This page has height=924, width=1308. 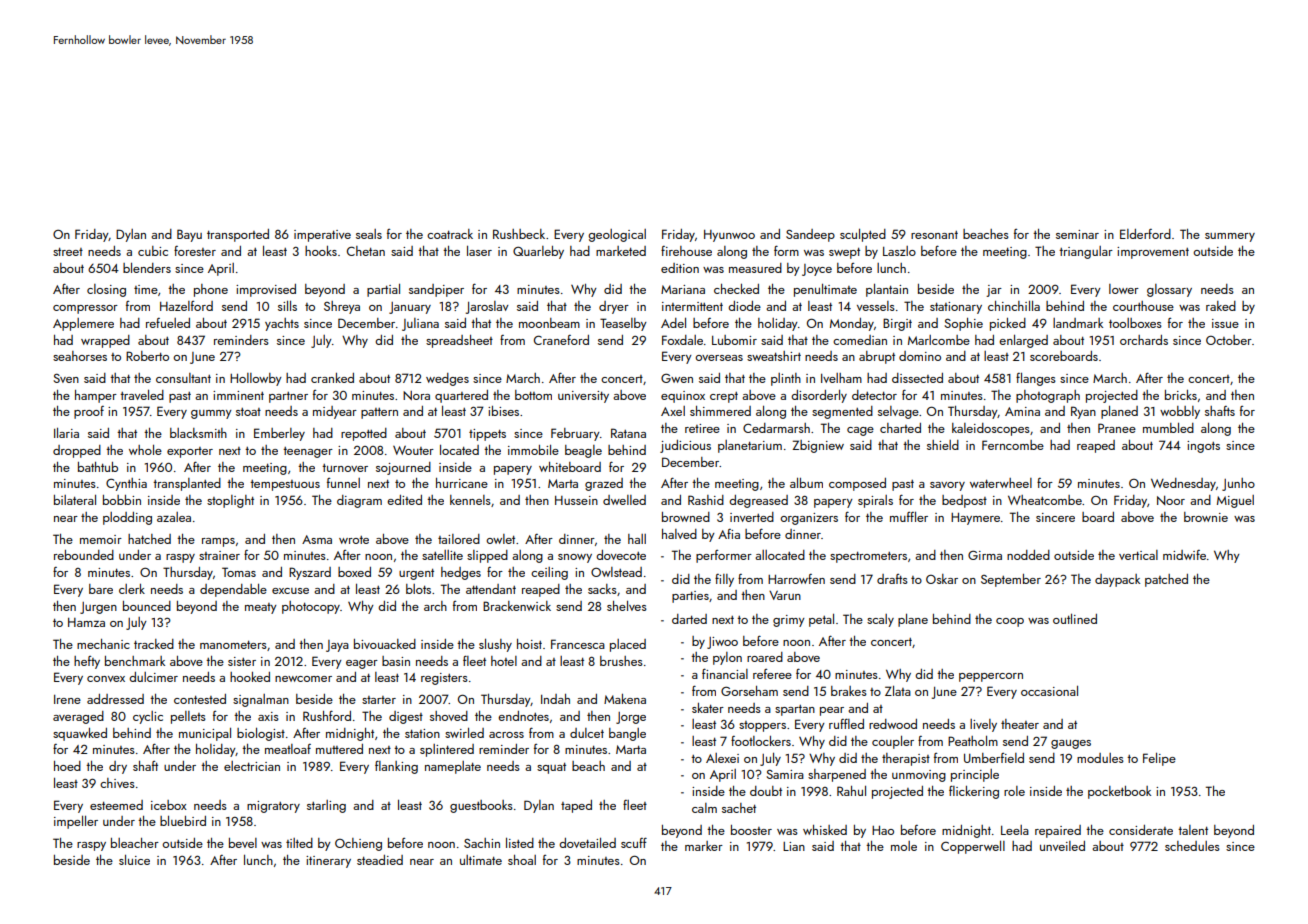 What do you see at coordinates (628, 433) in the page?
I see `Ratana` at bounding box center [628, 433].
